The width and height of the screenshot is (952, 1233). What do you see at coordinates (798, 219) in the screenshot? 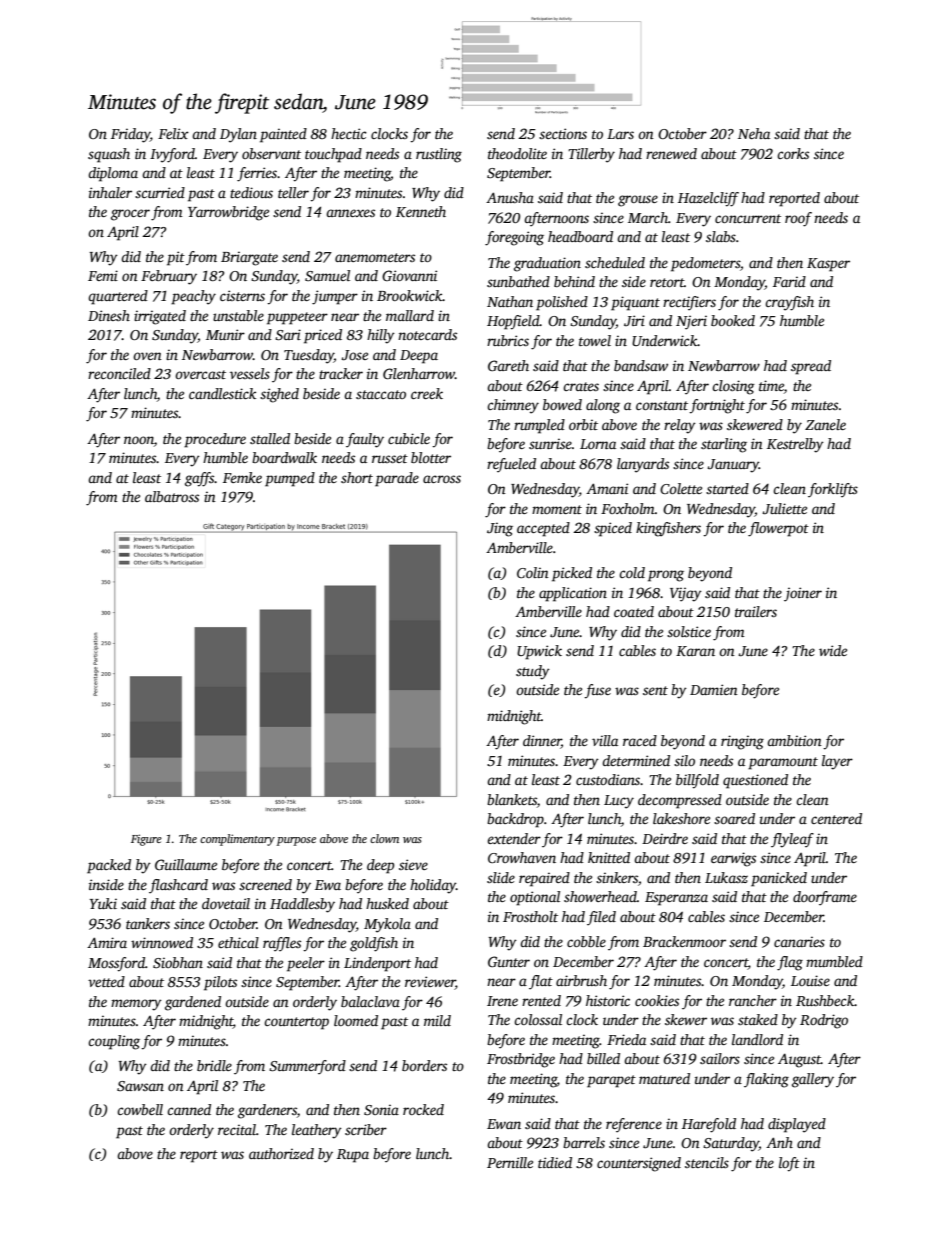
I see `roof` at bounding box center [798, 219].
